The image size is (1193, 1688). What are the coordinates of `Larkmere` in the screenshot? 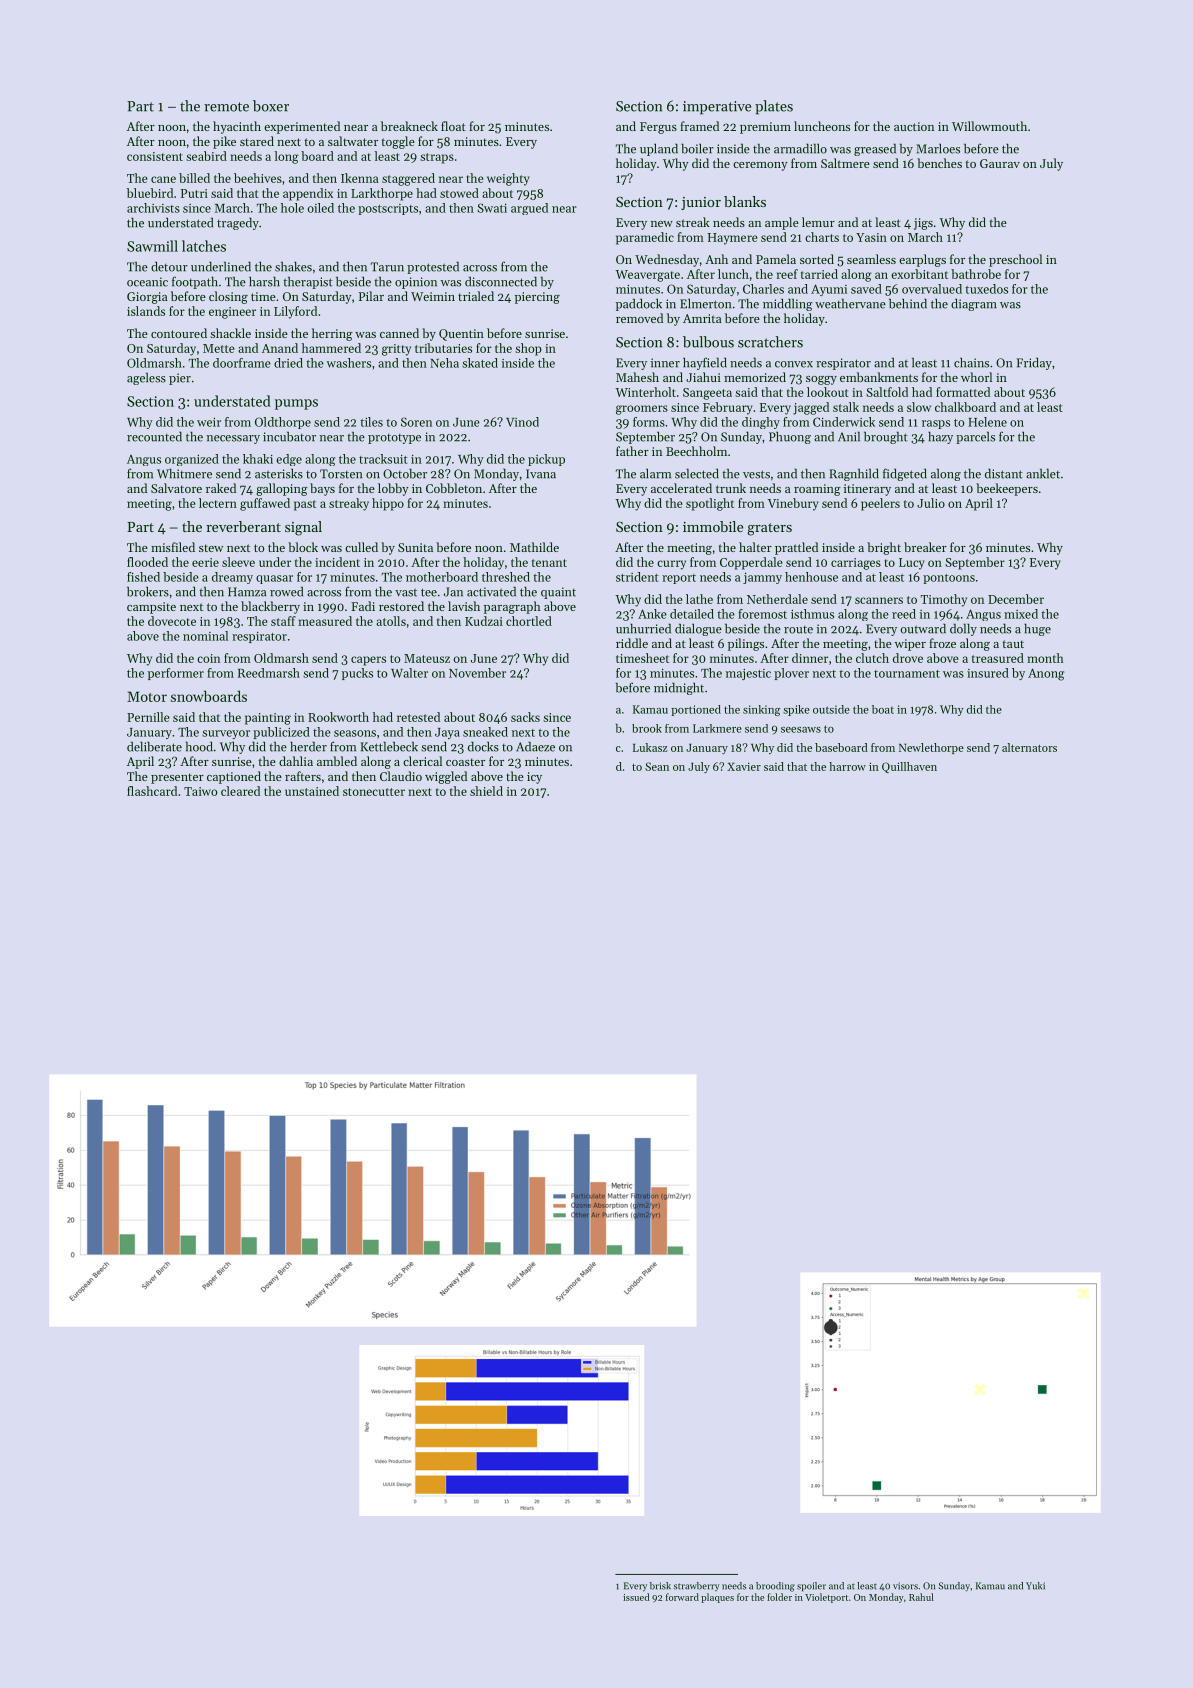 It's located at (717, 728).
